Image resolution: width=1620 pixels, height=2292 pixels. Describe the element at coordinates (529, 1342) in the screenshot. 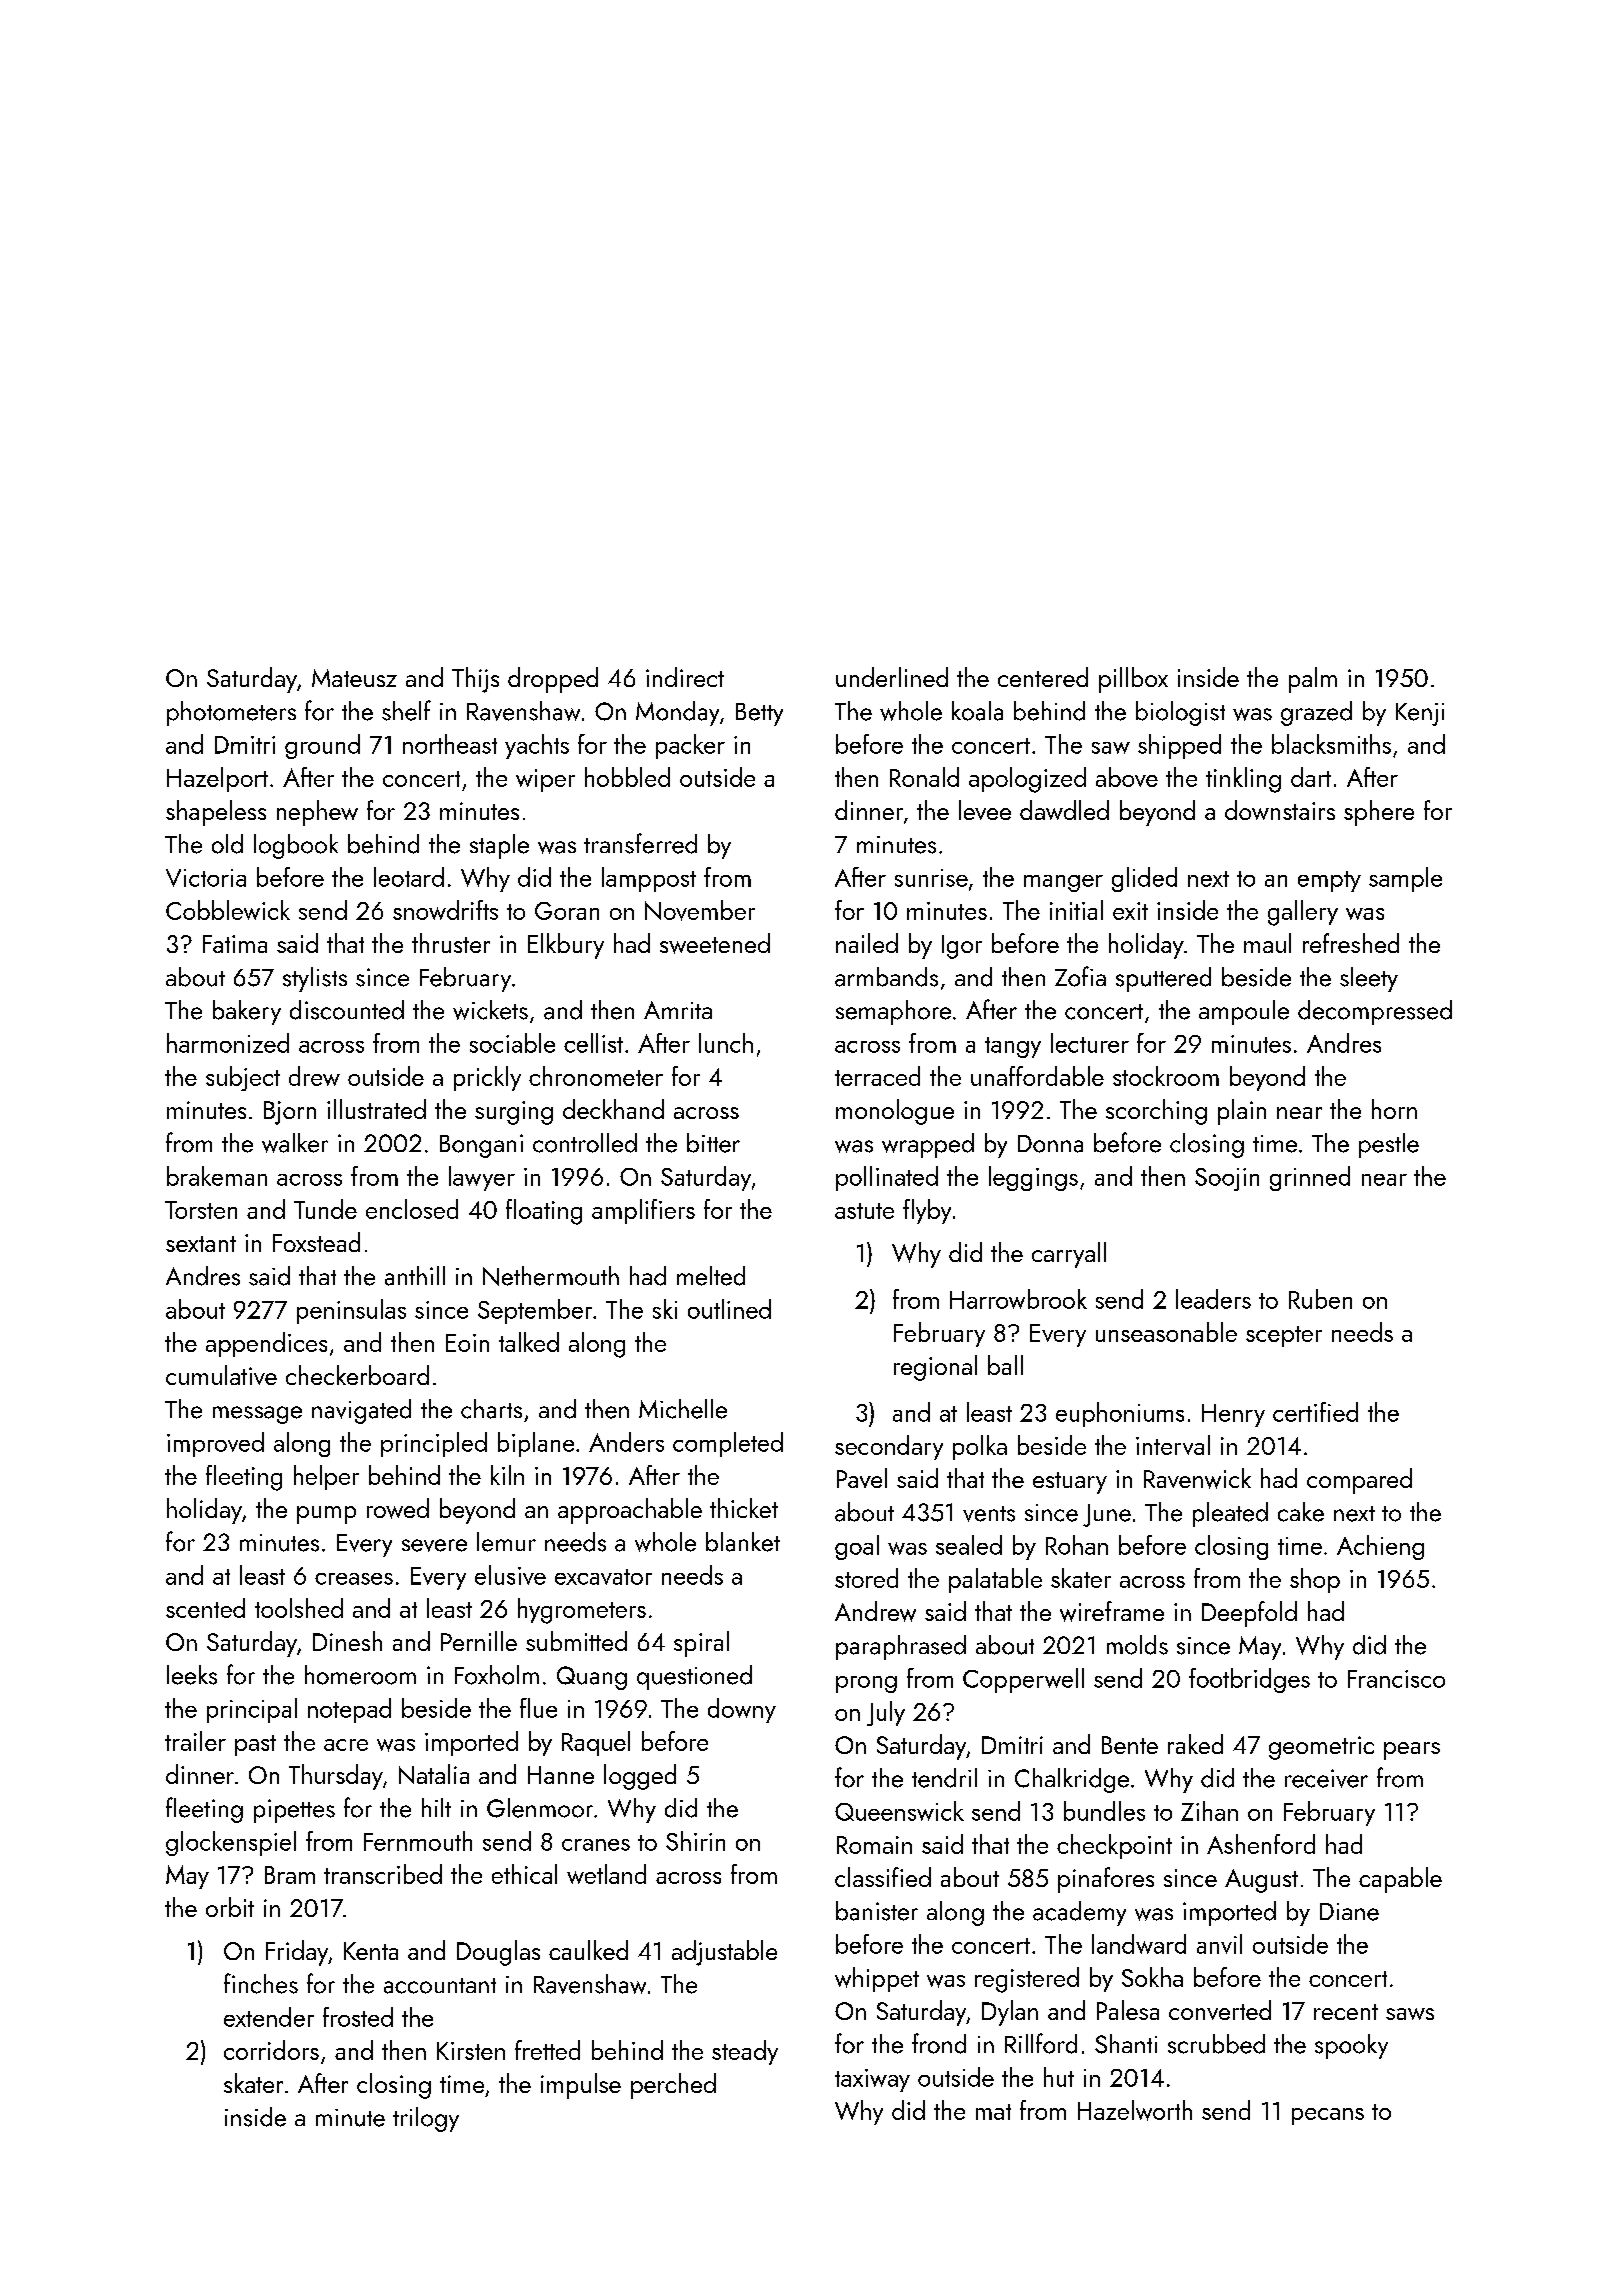

I see `talked` at that location.
